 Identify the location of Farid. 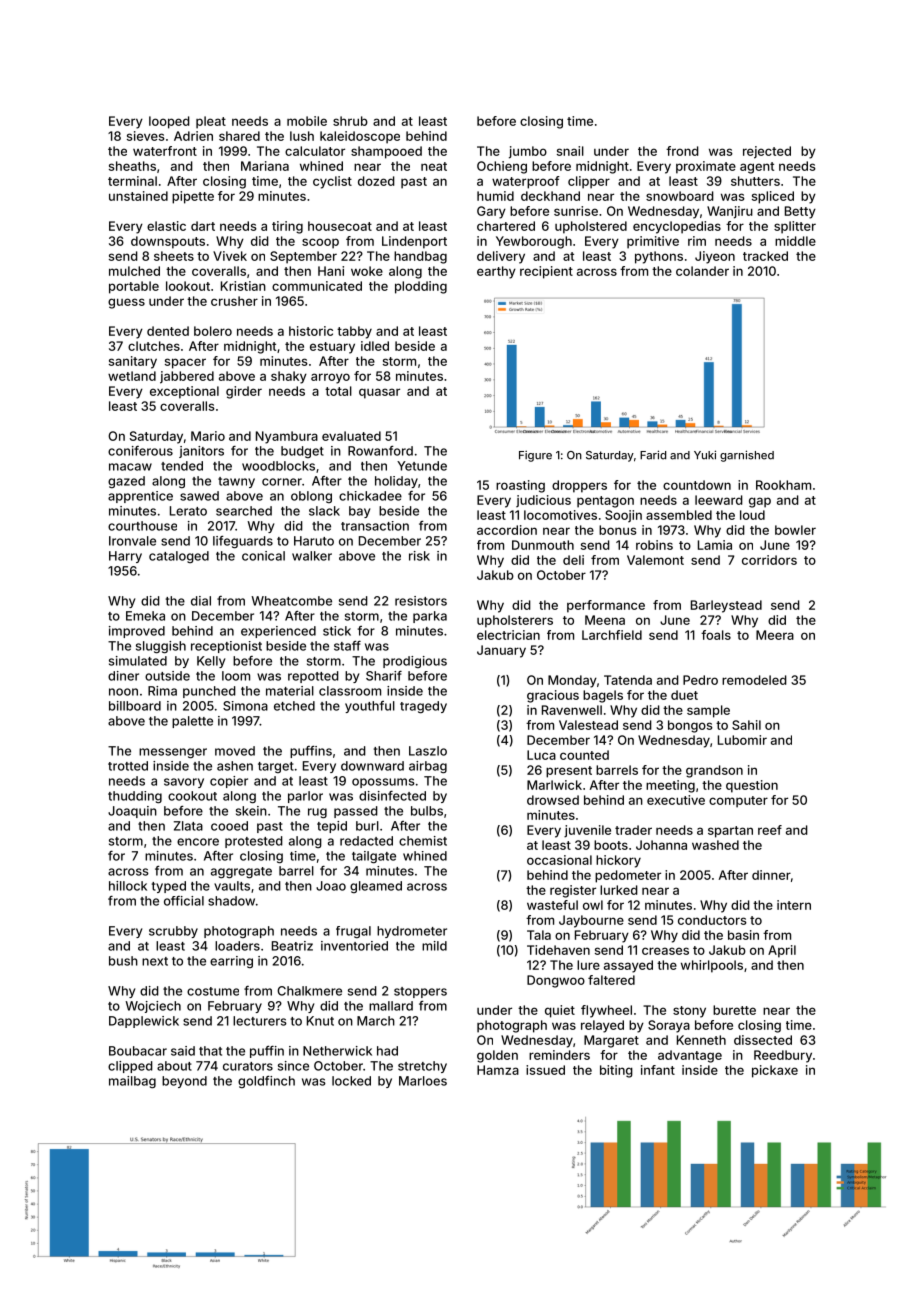
(653, 455).
